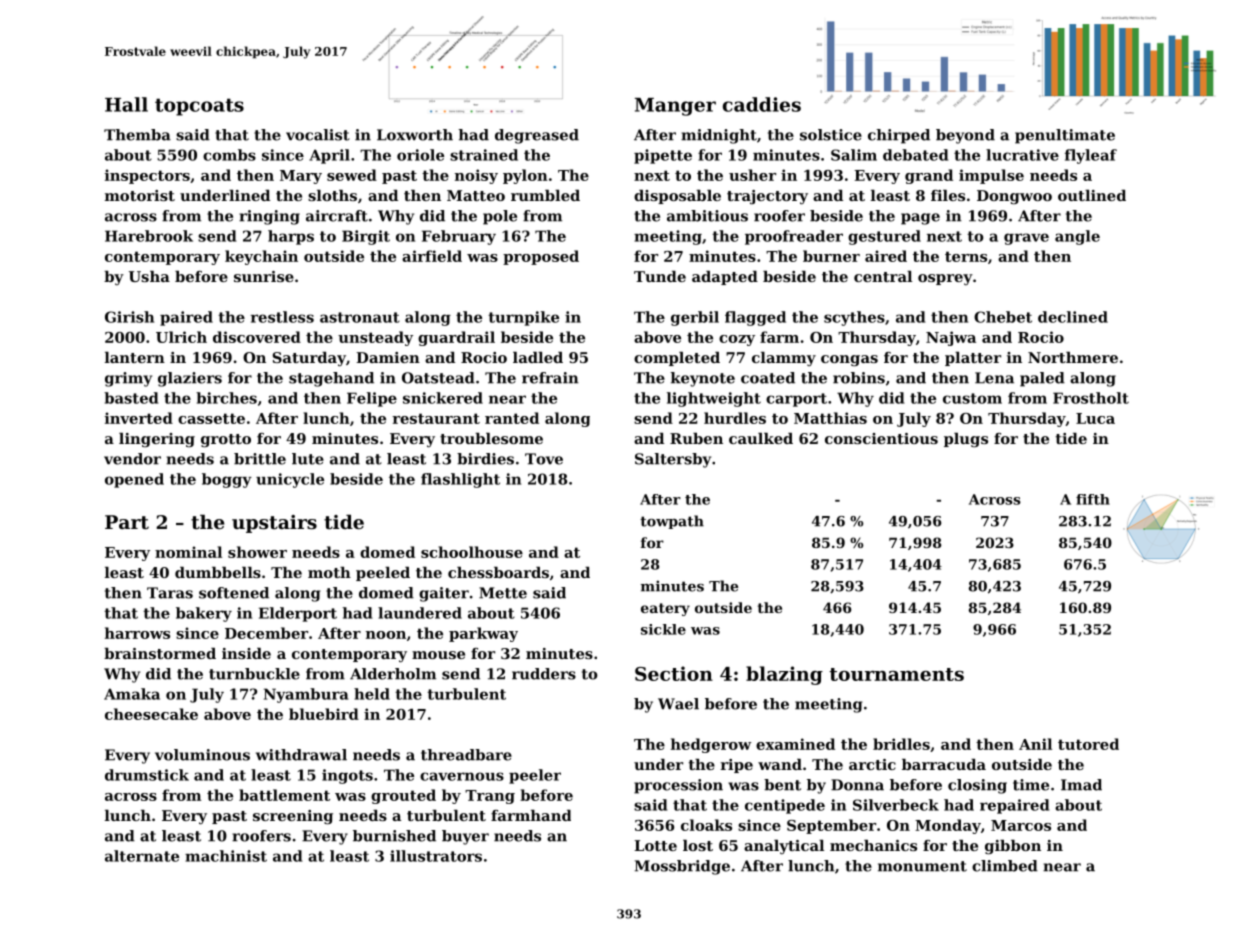 This screenshot has height=952, width=1233. What do you see at coordinates (881, 438) in the screenshot?
I see `conscientious` at bounding box center [881, 438].
